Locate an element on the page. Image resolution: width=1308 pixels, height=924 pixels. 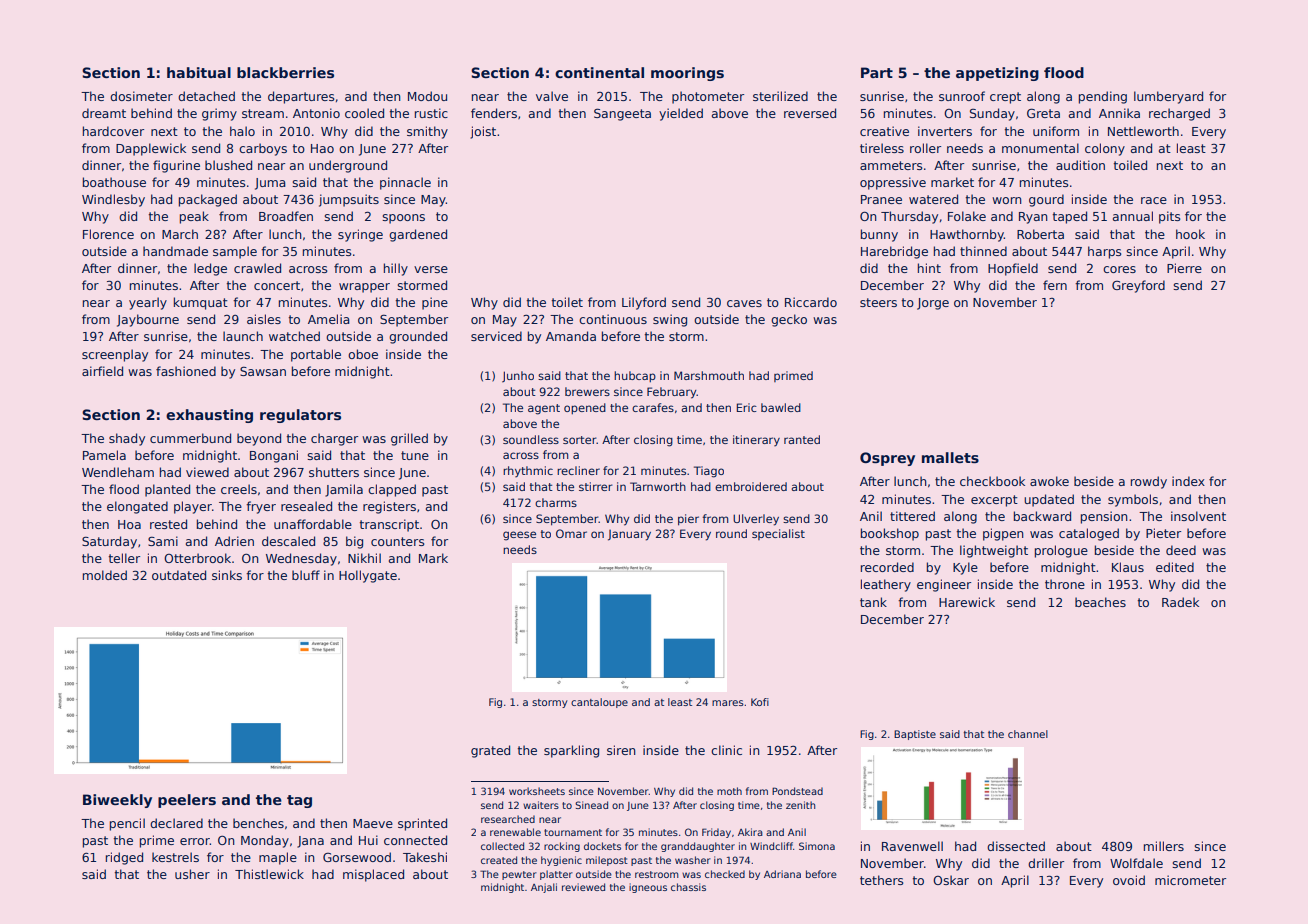
cantaloupe is located at coordinates (599, 703).
